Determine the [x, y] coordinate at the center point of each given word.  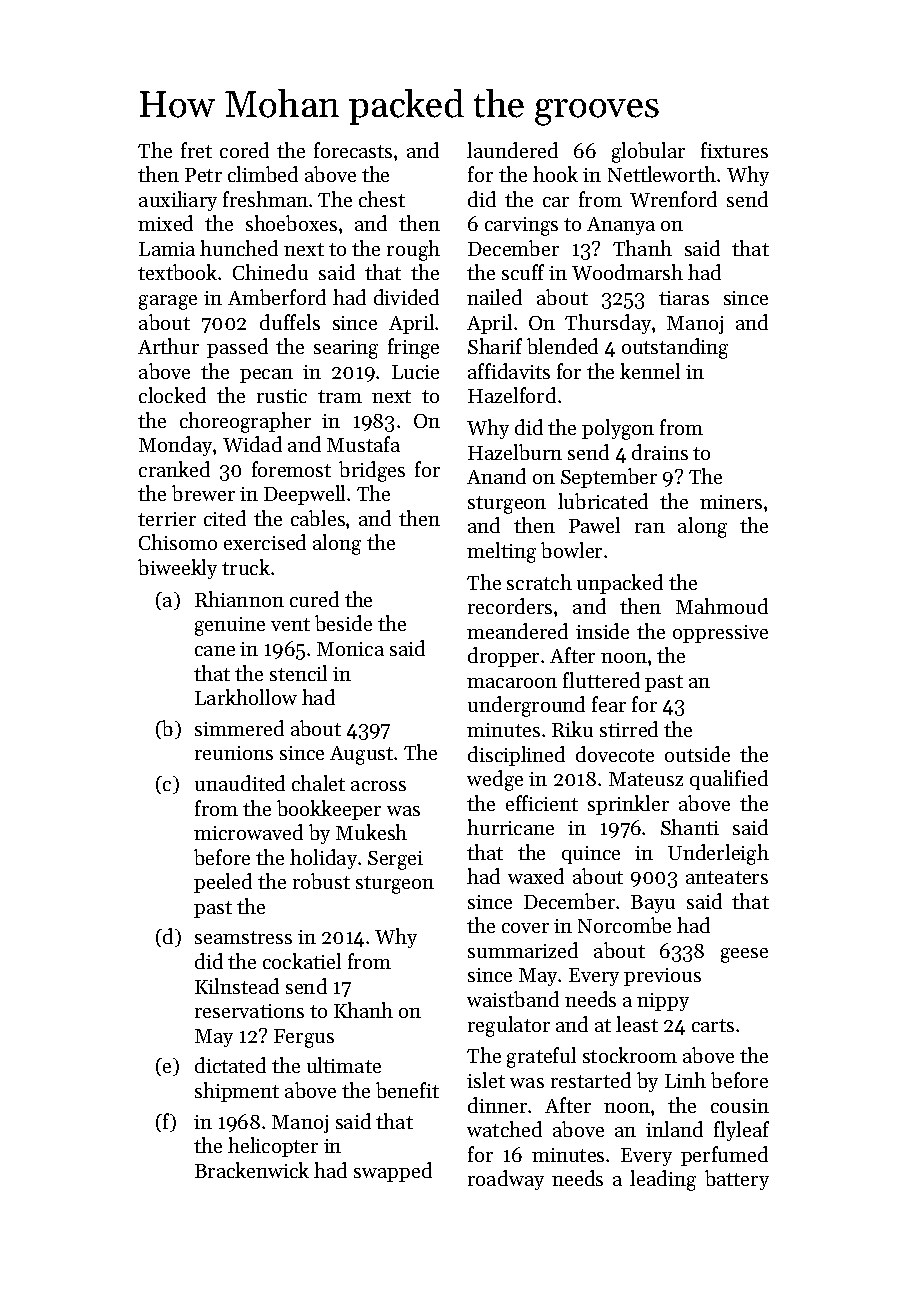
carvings [521, 226]
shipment [237, 1092]
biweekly [177, 569]
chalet [318, 783]
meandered [517, 631]
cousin [740, 1106]
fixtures [734, 150]
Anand [496, 476]
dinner [497, 1105]
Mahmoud [722, 606]
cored [244, 150]
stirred [629, 729]
